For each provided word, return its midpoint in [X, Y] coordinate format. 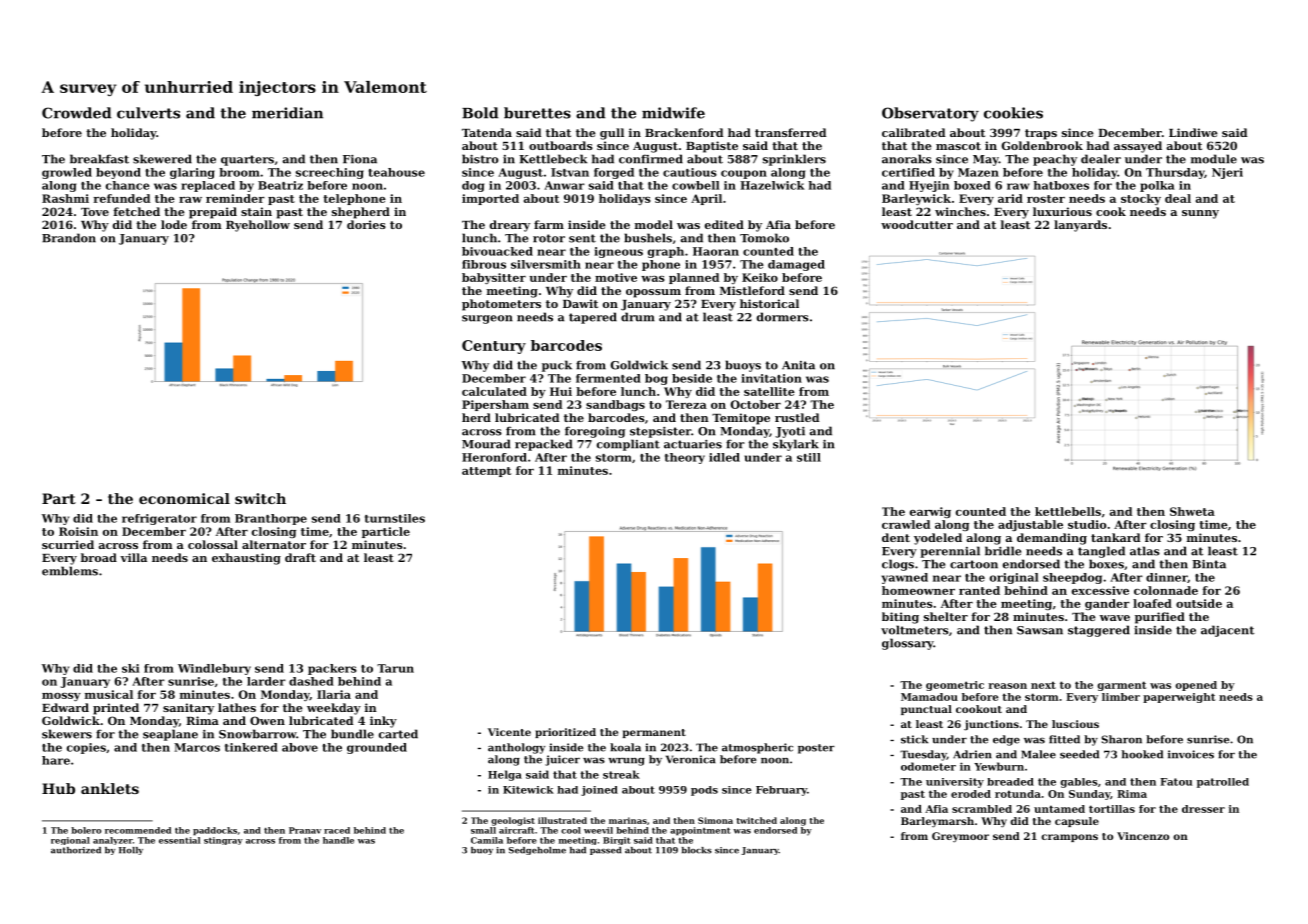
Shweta [1192, 511]
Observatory [930, 114]
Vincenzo [1143, 836]
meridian [287, 113]
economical [184, 498]
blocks [697, 850]
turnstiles [395, 518]
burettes [537, 113]
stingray [223, 841]
